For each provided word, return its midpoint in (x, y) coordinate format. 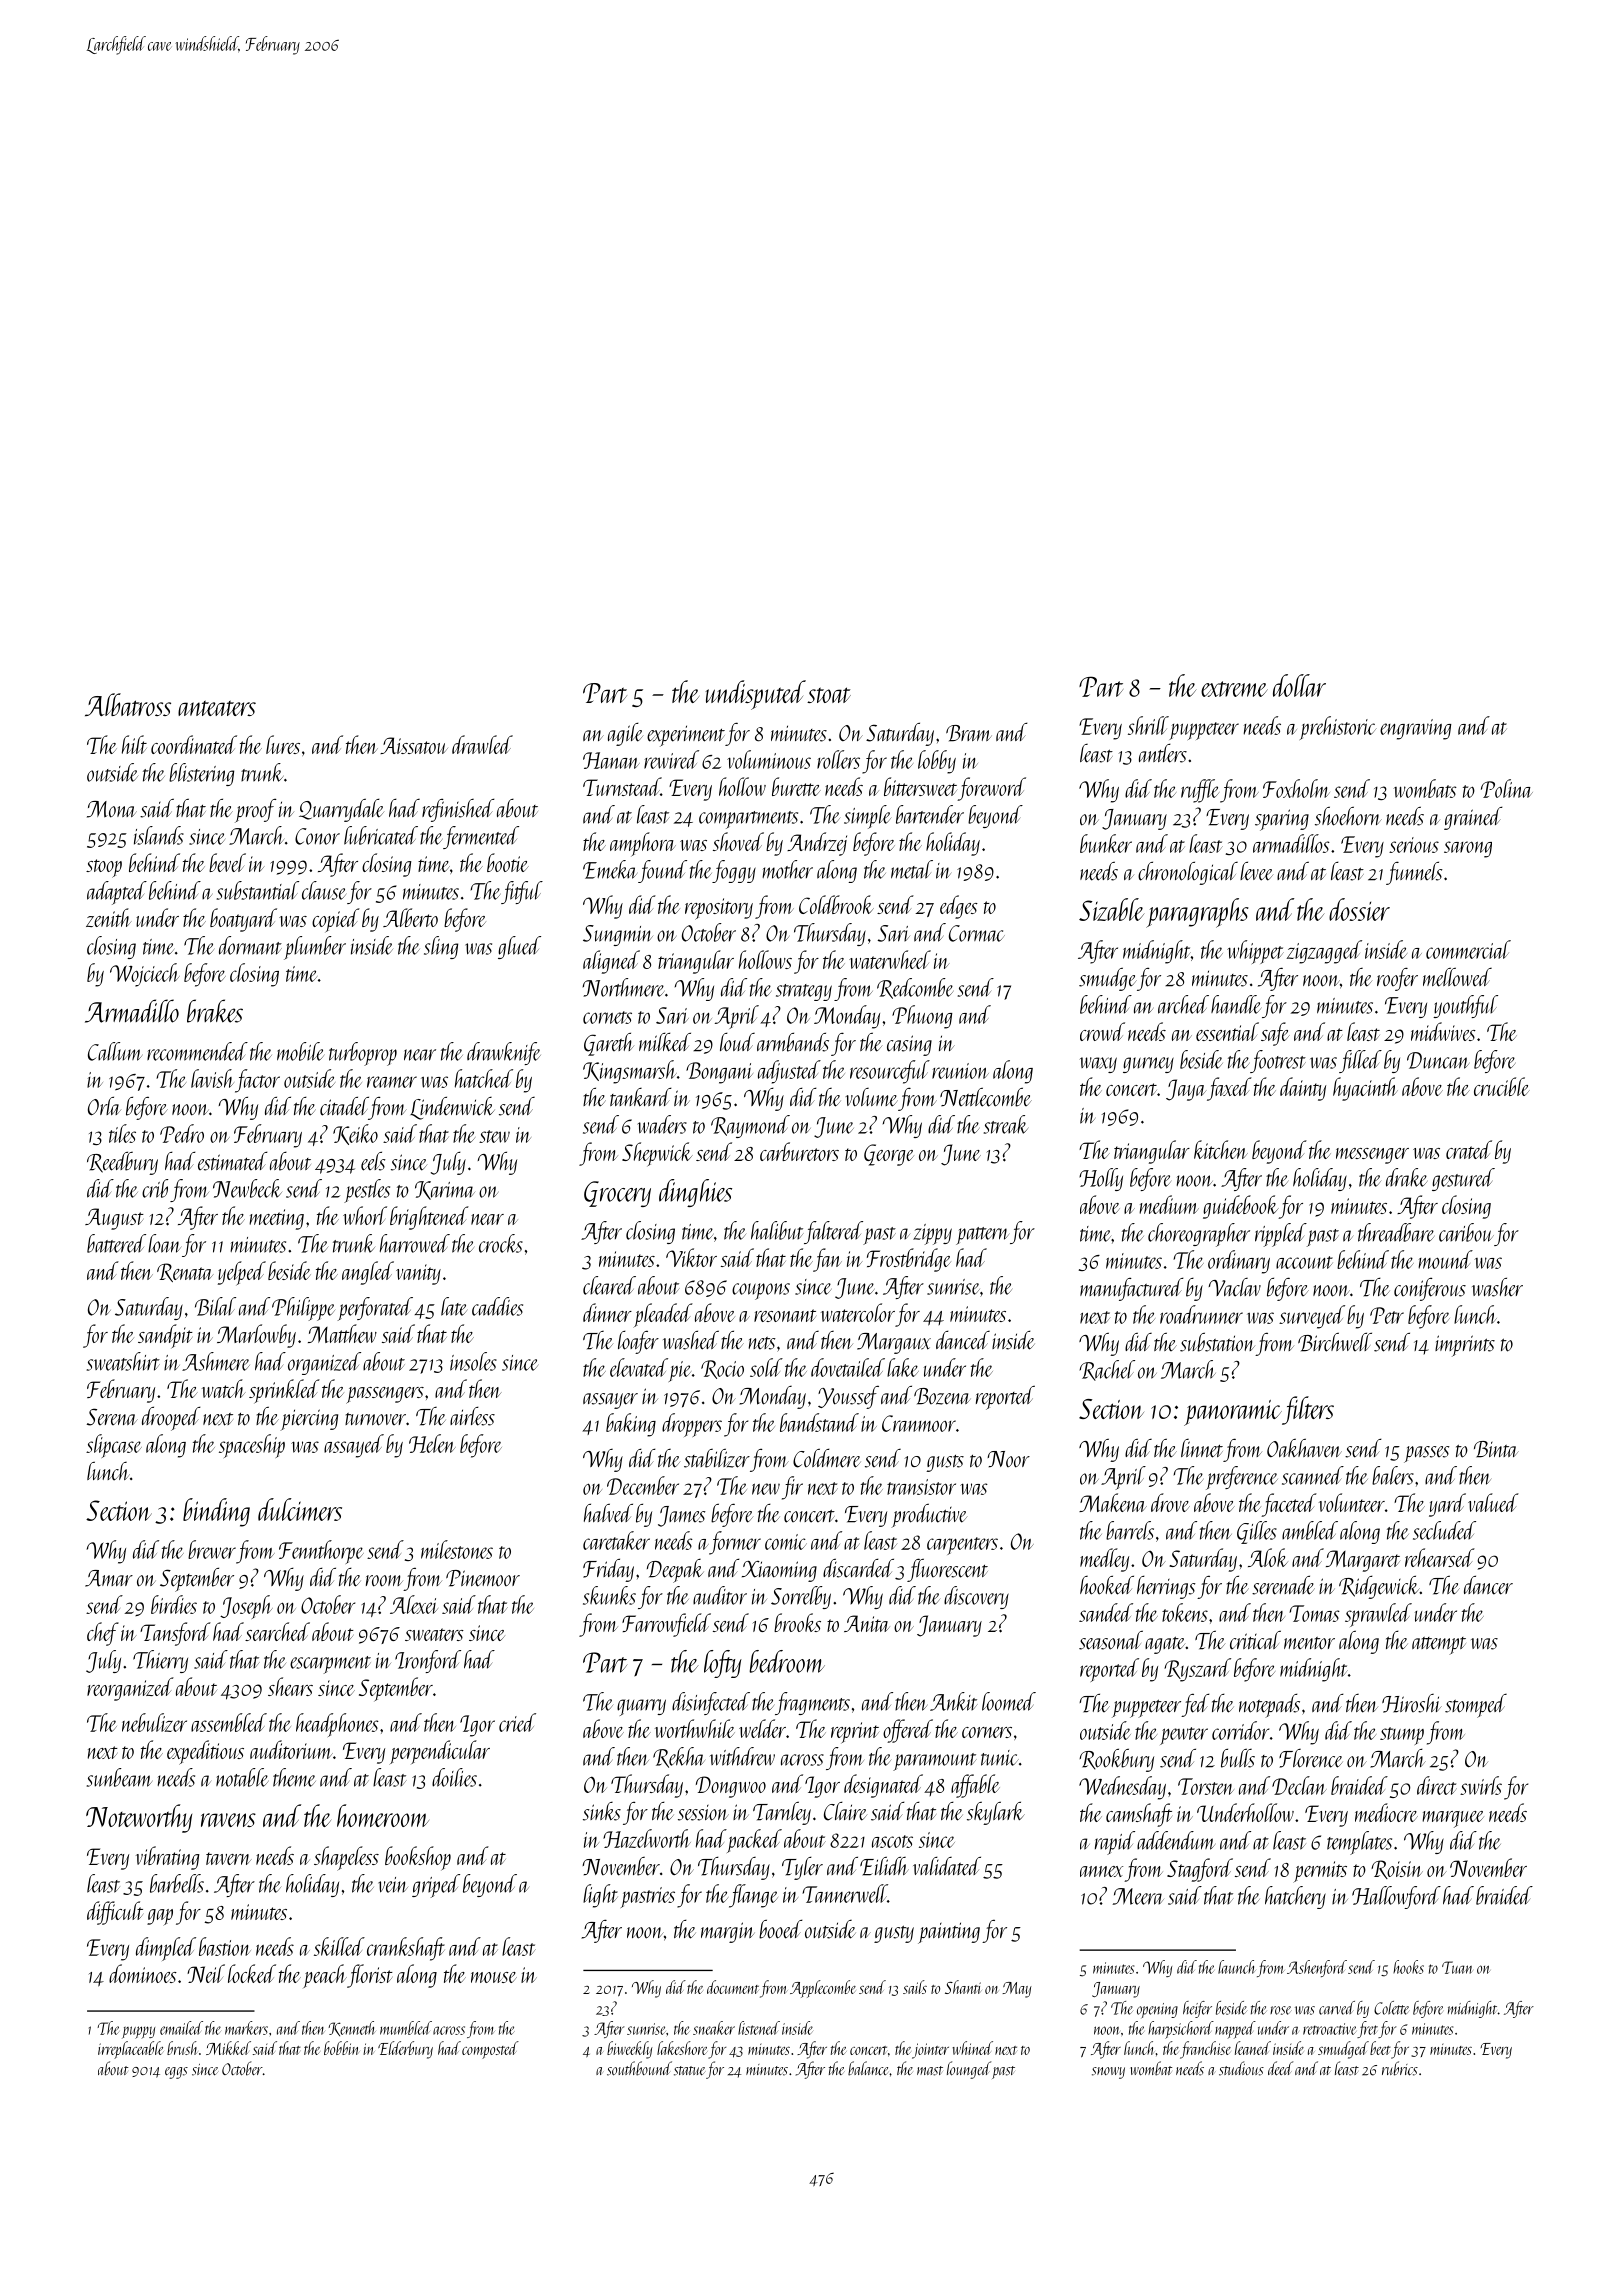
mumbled (406, 2028)
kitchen (1221, 1149)
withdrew (742, 1756)
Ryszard (1197, 1670)
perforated (375, 1309)
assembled (229, 1722)
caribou (1466, 1232)
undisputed (755, 695)
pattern (982, 1236)
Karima (445, 1190)
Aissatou (414, 745)
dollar (1299, 685)
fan (827, 1260)
